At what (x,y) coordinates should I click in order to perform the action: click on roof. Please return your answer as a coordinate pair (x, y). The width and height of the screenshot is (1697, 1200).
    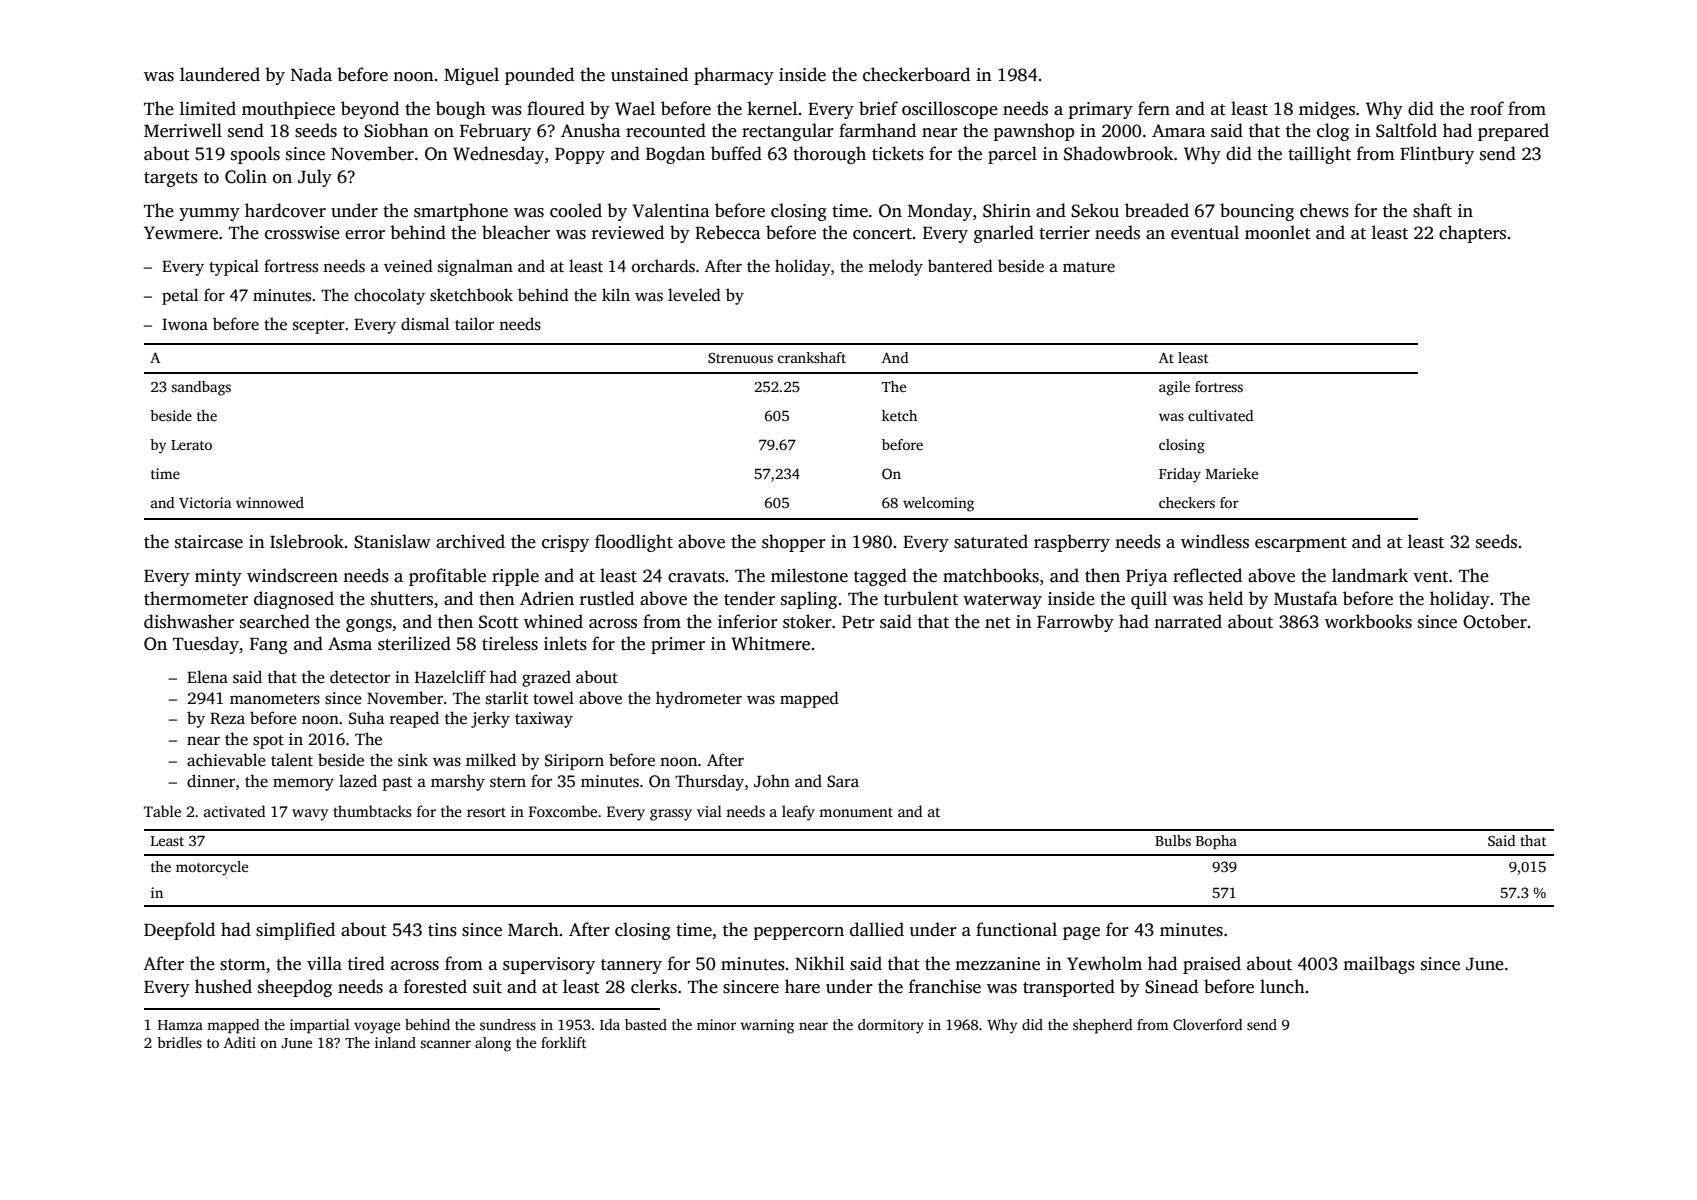
    Looking at the image, I should click on (1487, 108).
